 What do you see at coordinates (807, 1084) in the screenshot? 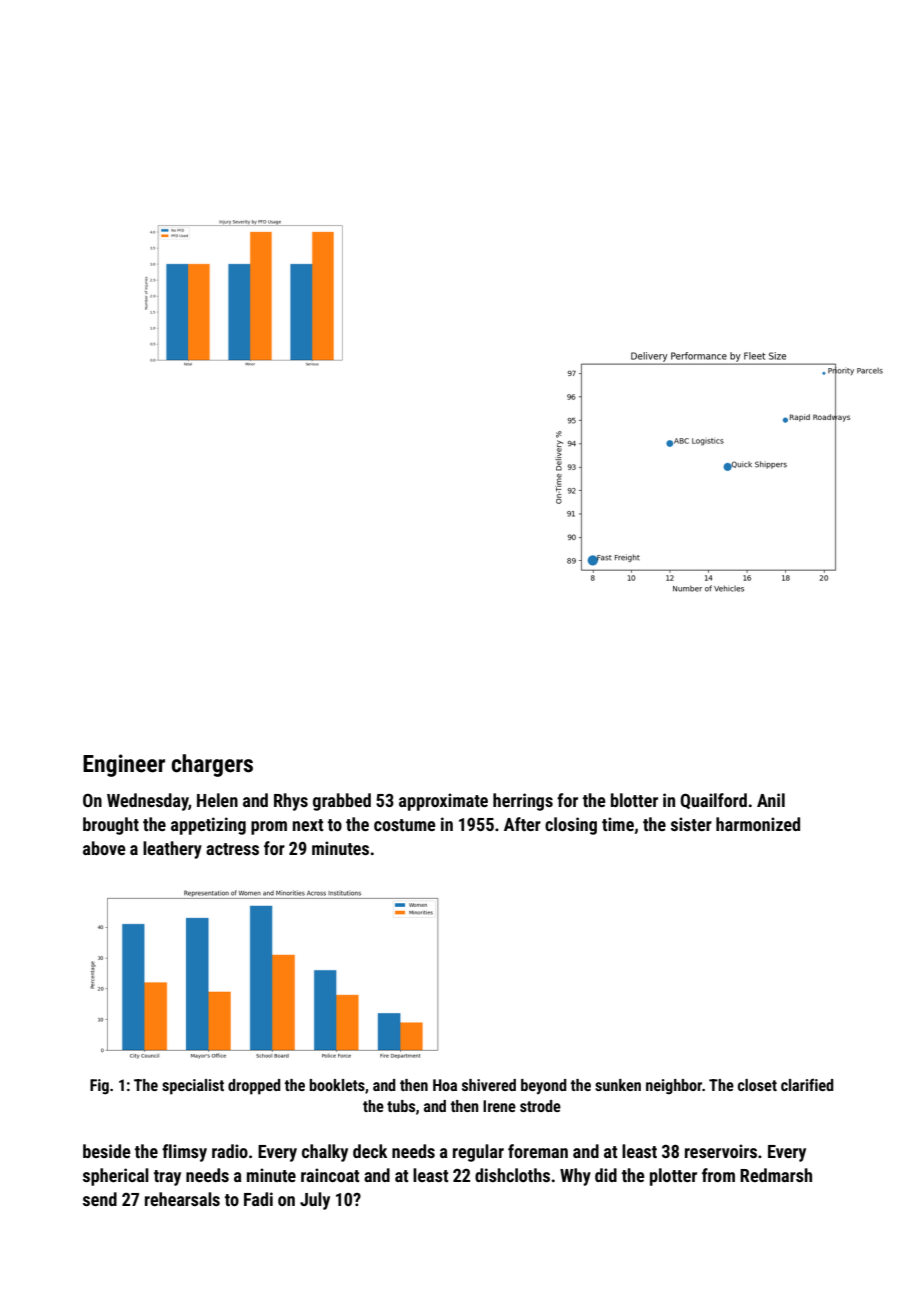
I see `clarified` at bounding box center [807, 1084].
